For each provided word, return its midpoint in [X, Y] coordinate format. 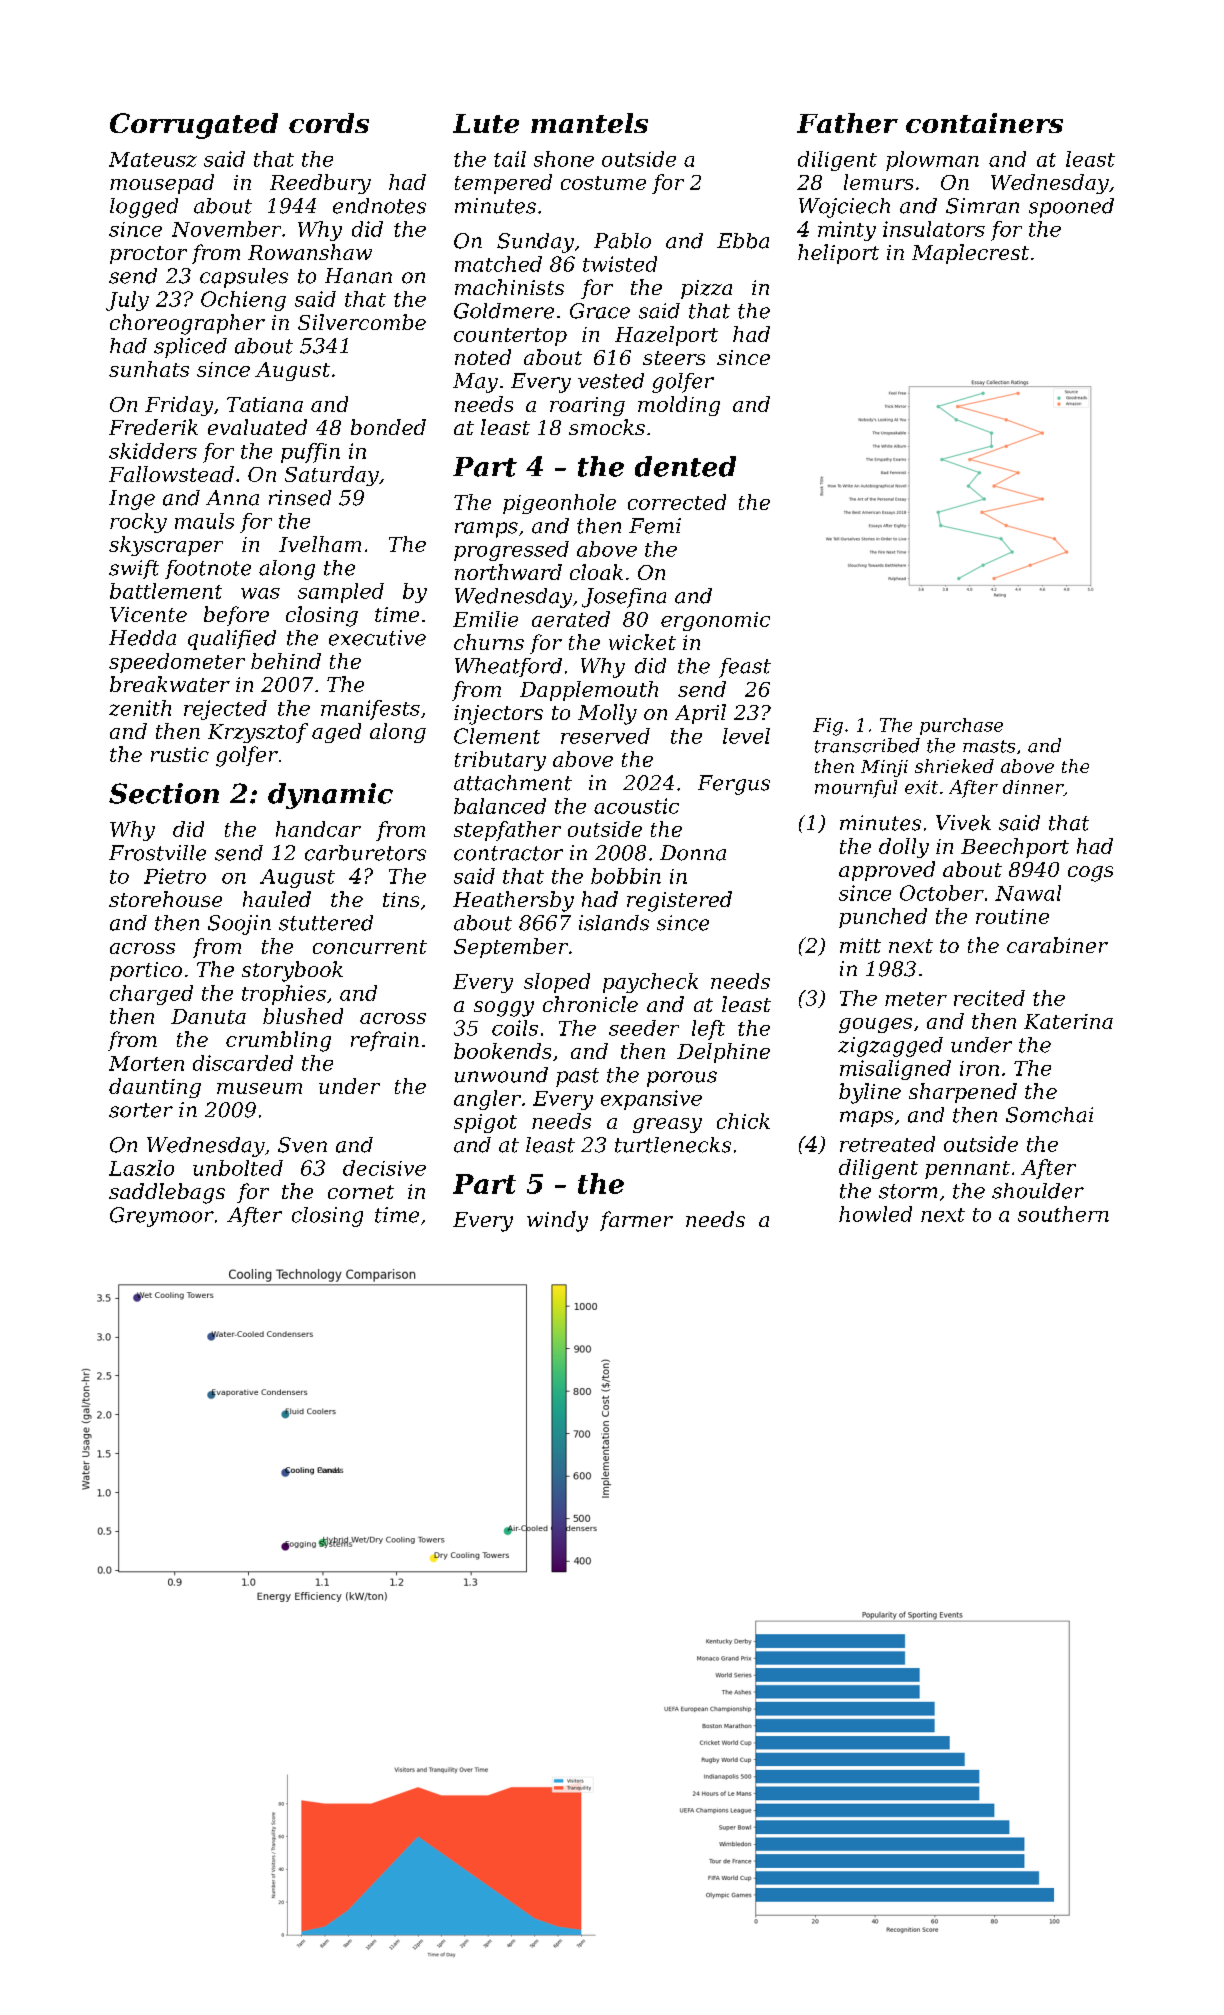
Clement [497, 736]
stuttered [326, 923]
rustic [180, 754]
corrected [677, 502]
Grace [600, 311]
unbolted [238, 1168]
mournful [856, 789]
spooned [1071, 208]
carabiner [1057, 945]
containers [984, 123]
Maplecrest [970, 254]
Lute [486, 123]
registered [679, 901]
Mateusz [153, 159]
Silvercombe [362, 322]
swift [134, 569]
